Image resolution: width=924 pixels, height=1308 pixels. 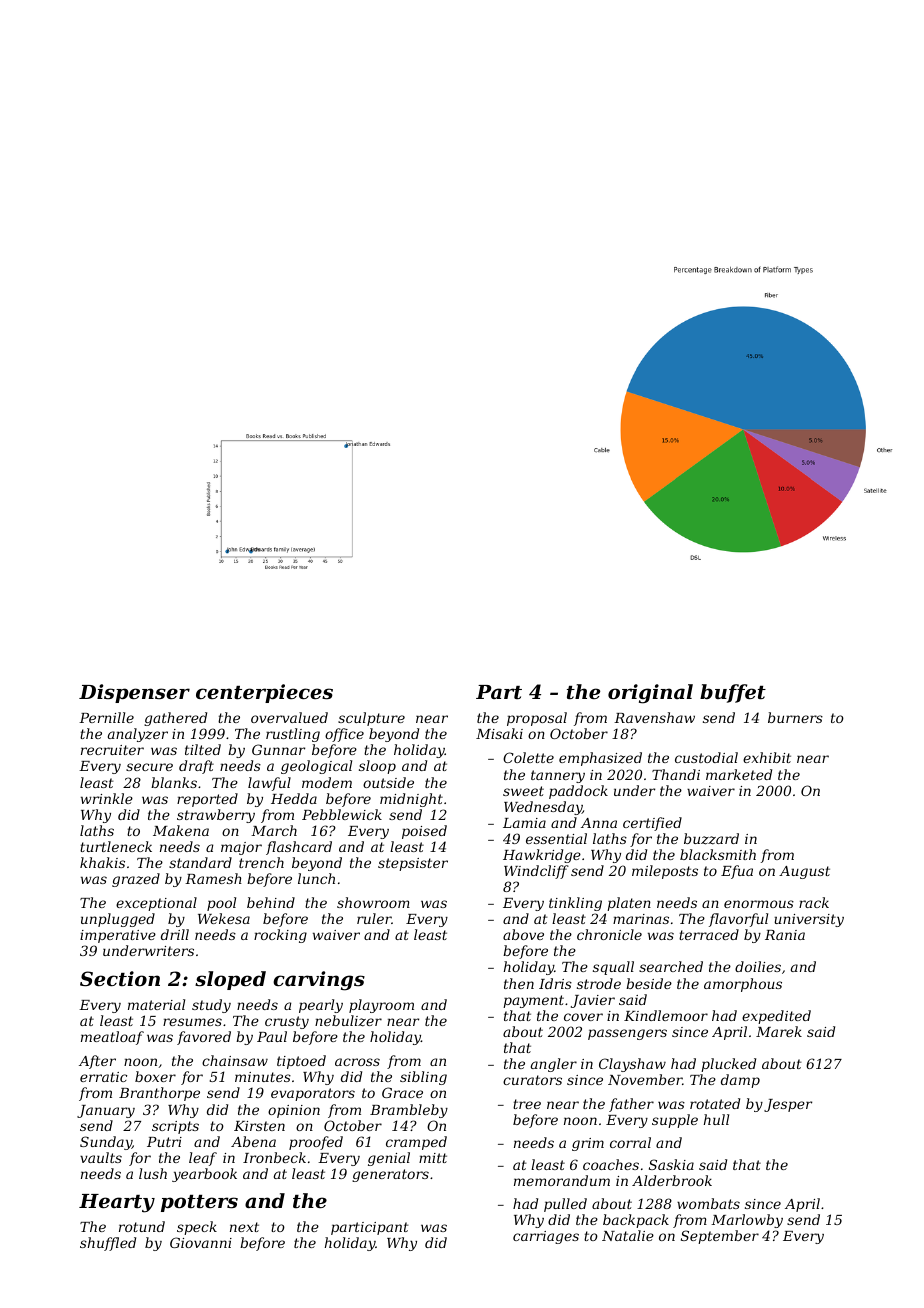 I want to click on sibling, so click(x=423, y=1078).
